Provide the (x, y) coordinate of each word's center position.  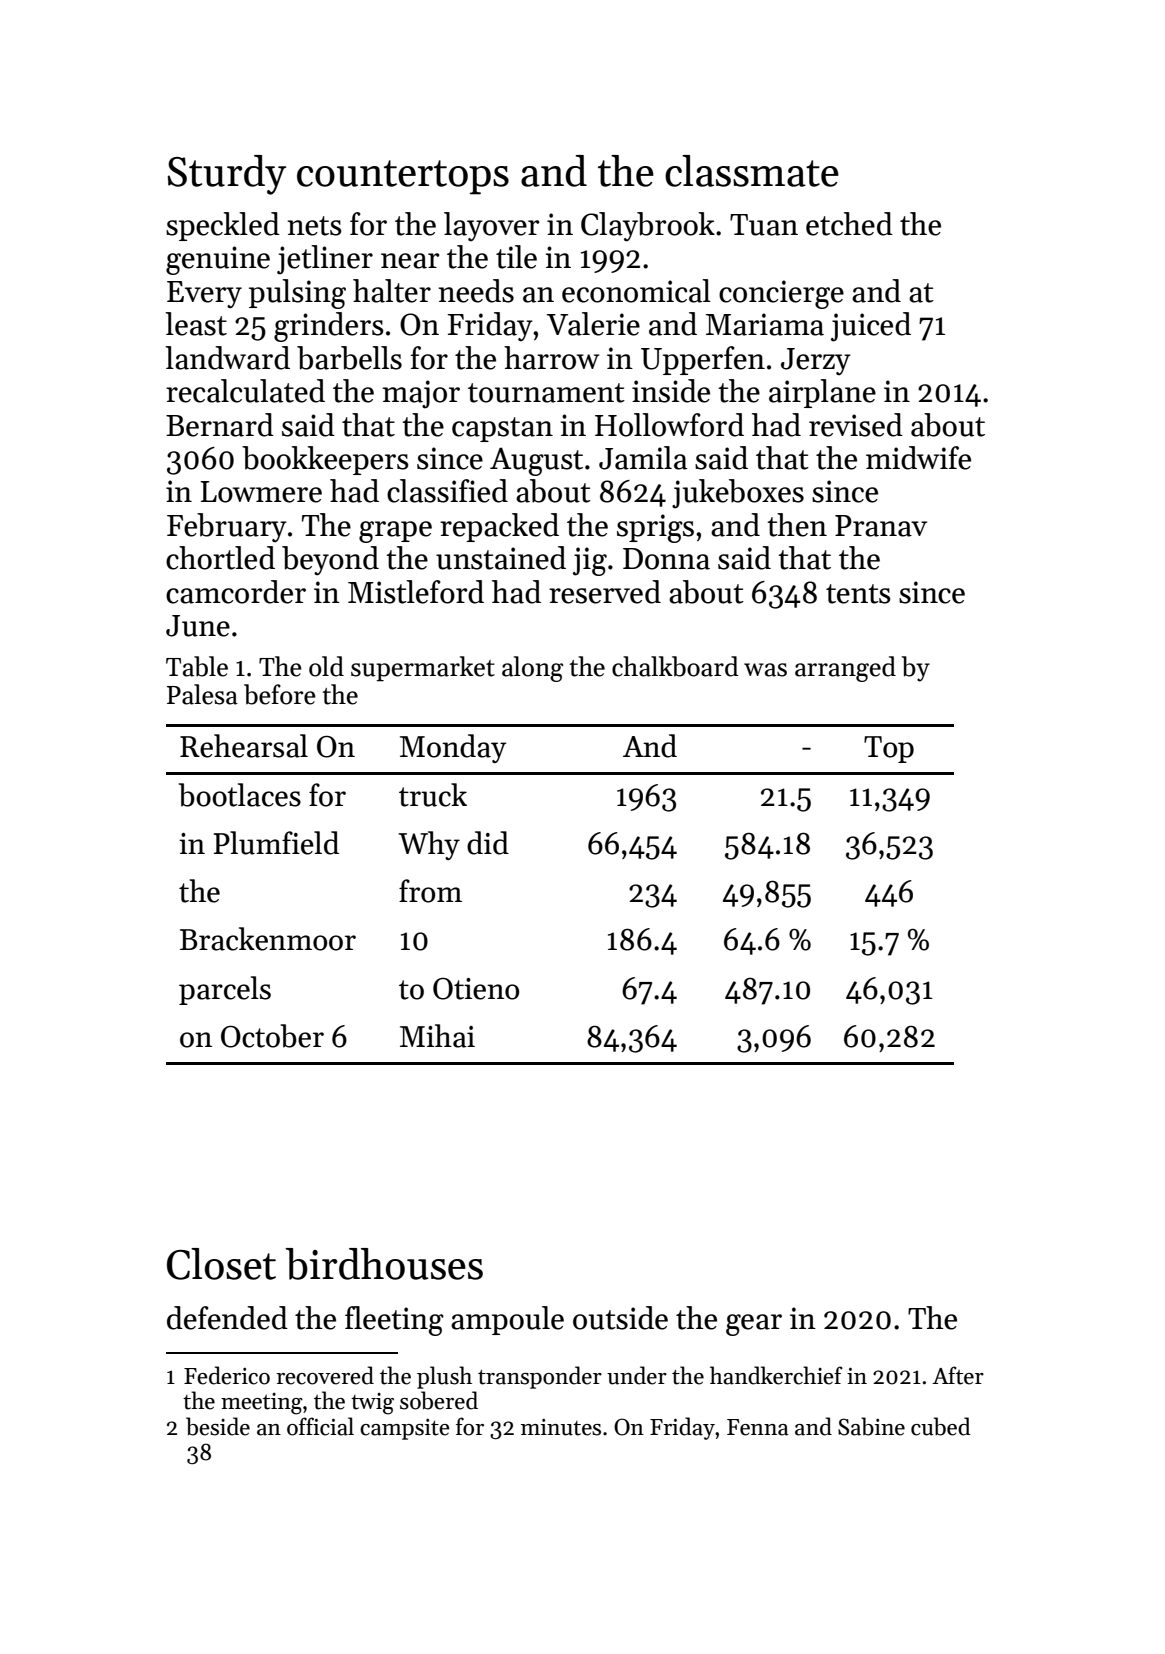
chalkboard (675, 666)
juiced (871, 327)
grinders (329, 327)
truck (433, 795)
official (320, 1426)
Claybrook (648, 227)
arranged (845, 669)
